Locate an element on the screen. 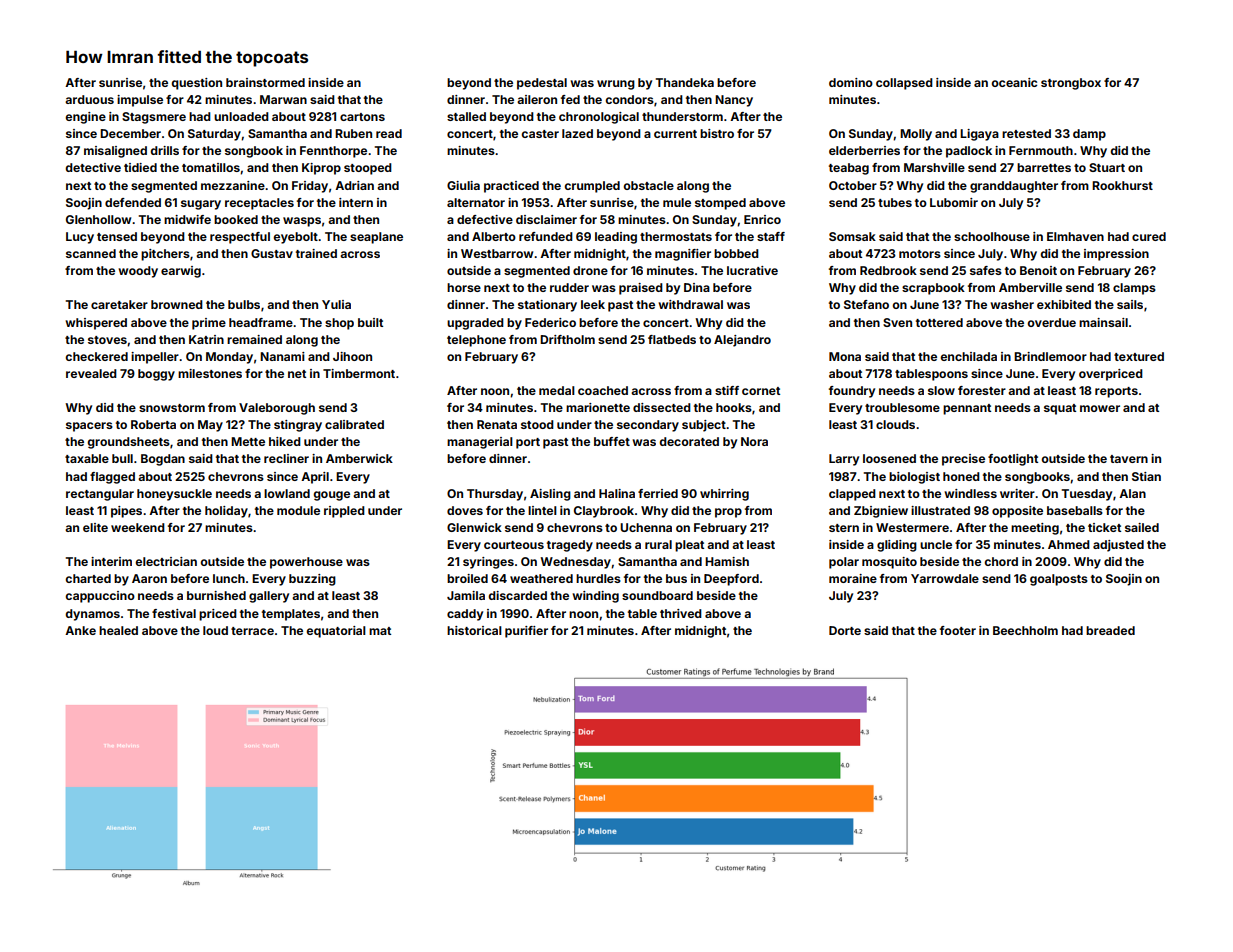 This screenshot has width=1233, height=952. exhibited is located at coordinates (1064, 304).
